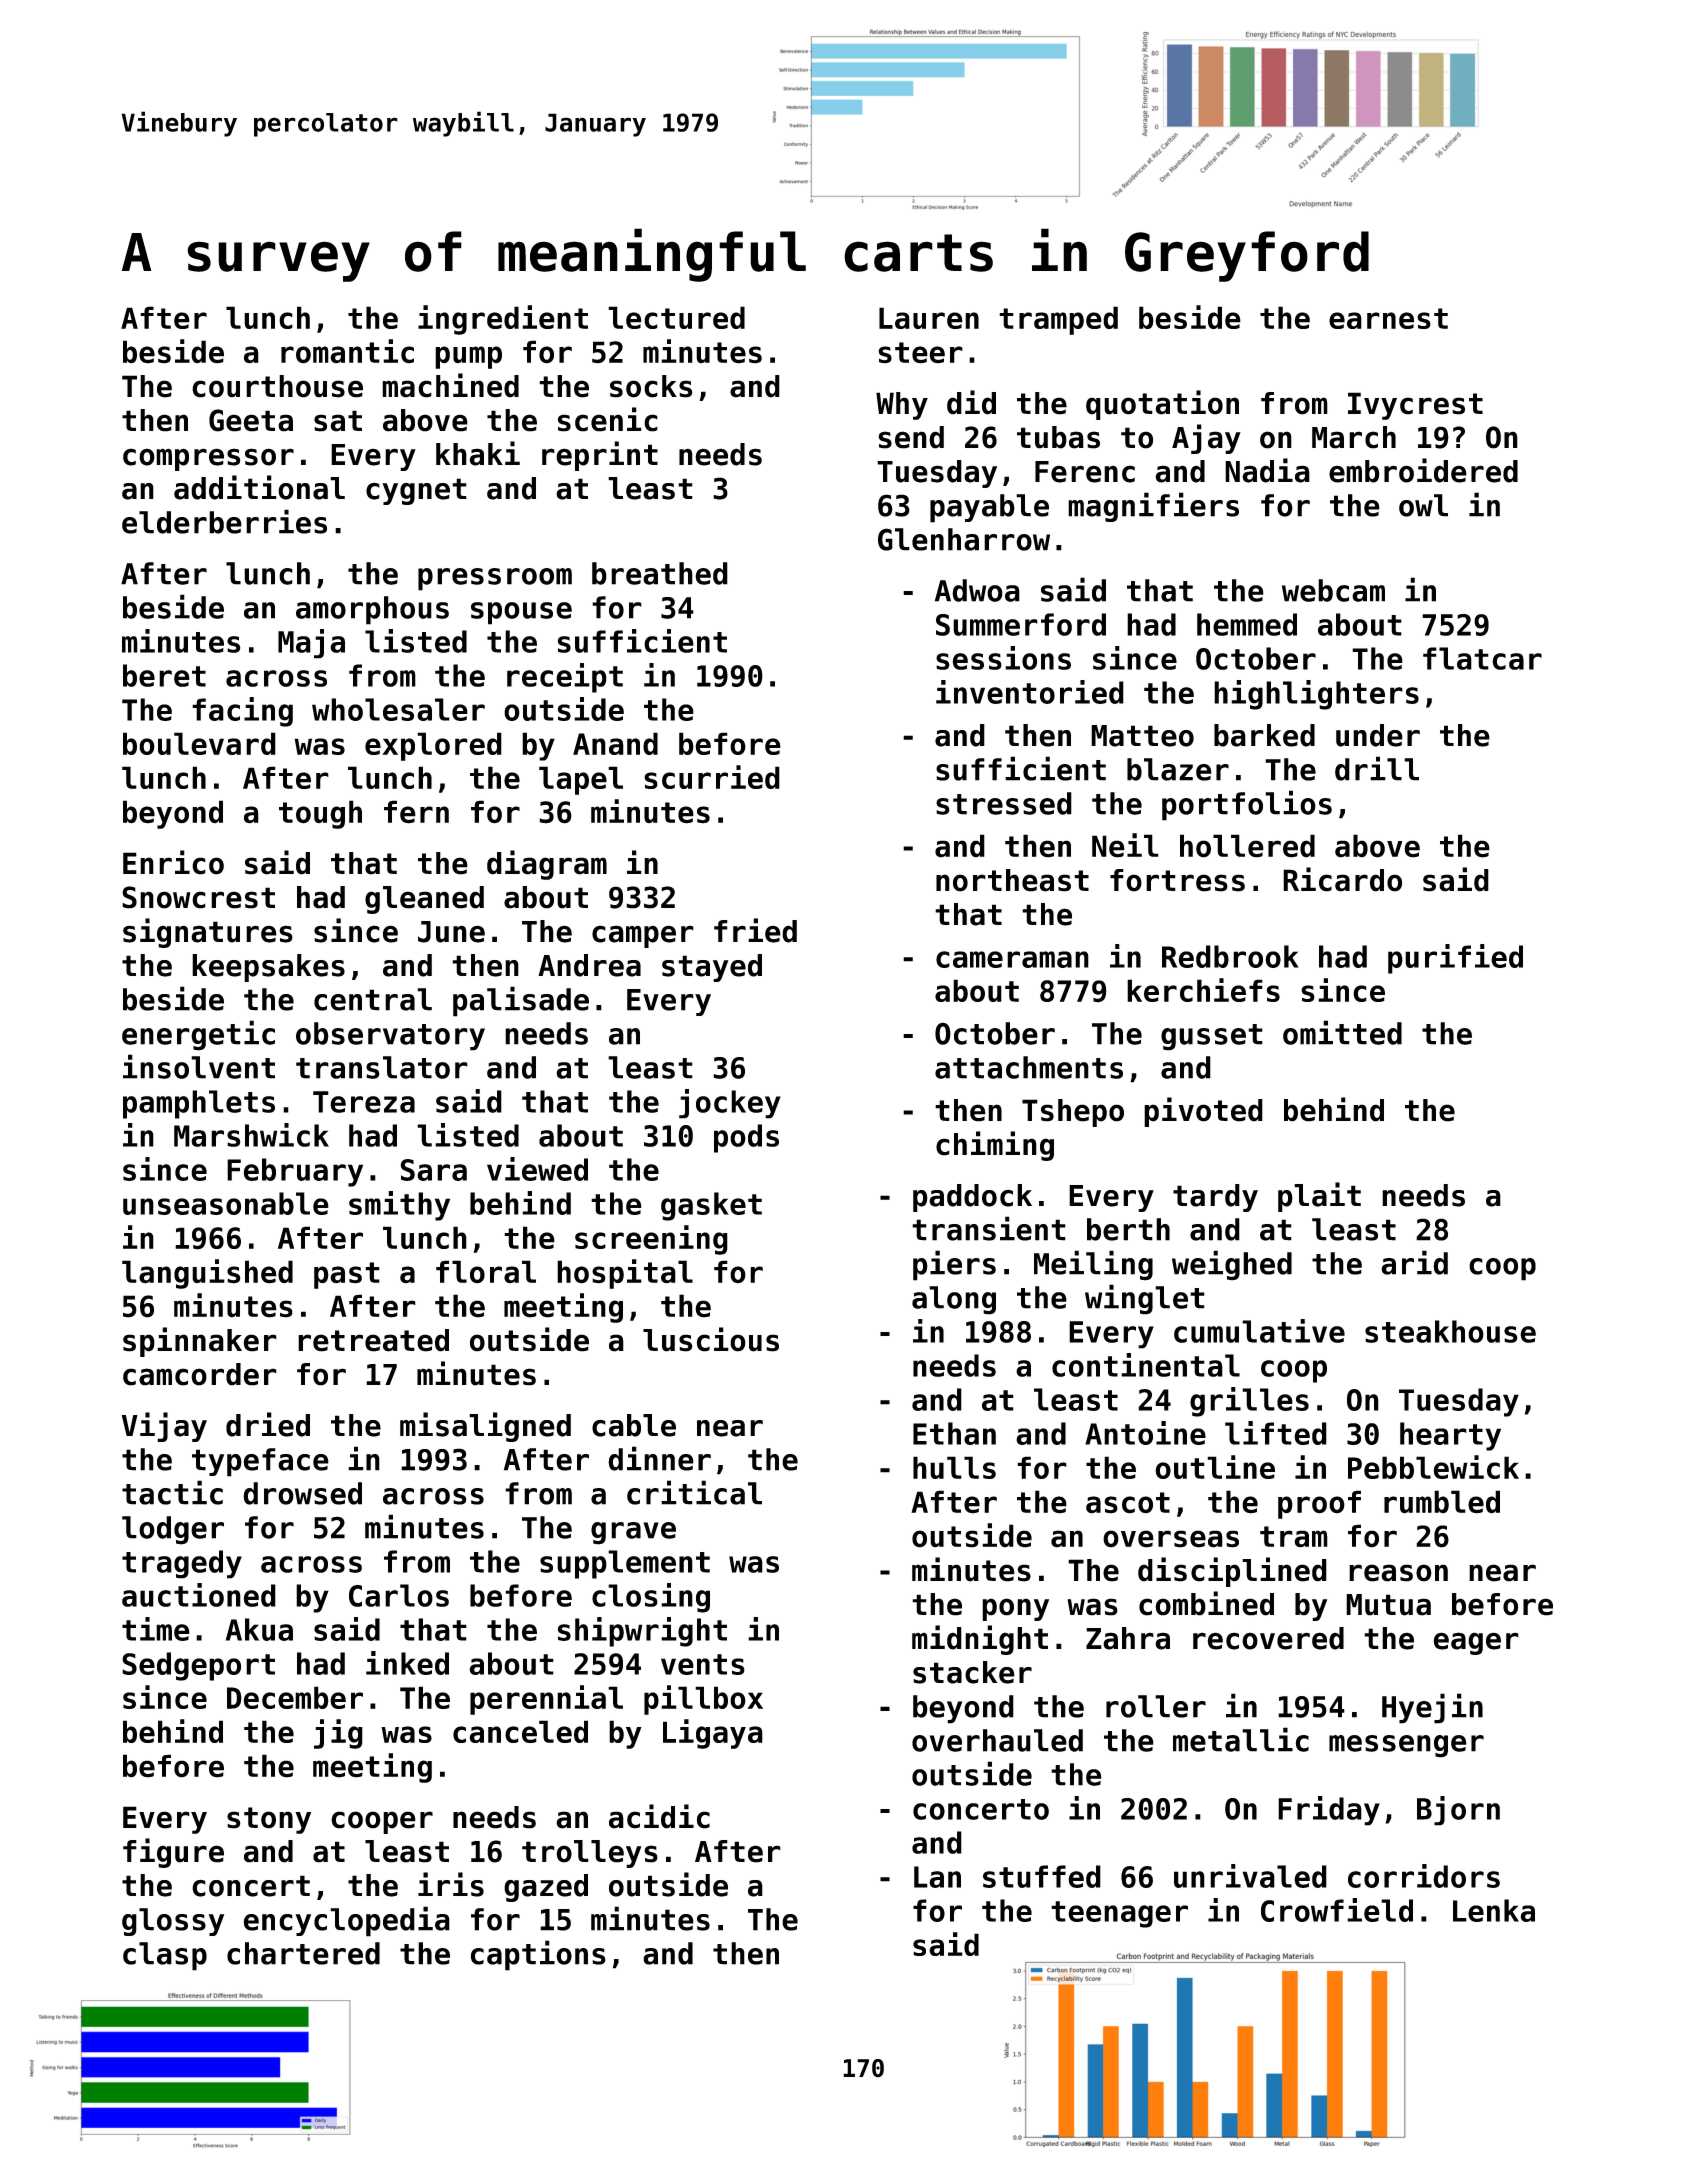 This page has width=1683, height=2178. I want to click on overhauled, so click(997, 1740).
